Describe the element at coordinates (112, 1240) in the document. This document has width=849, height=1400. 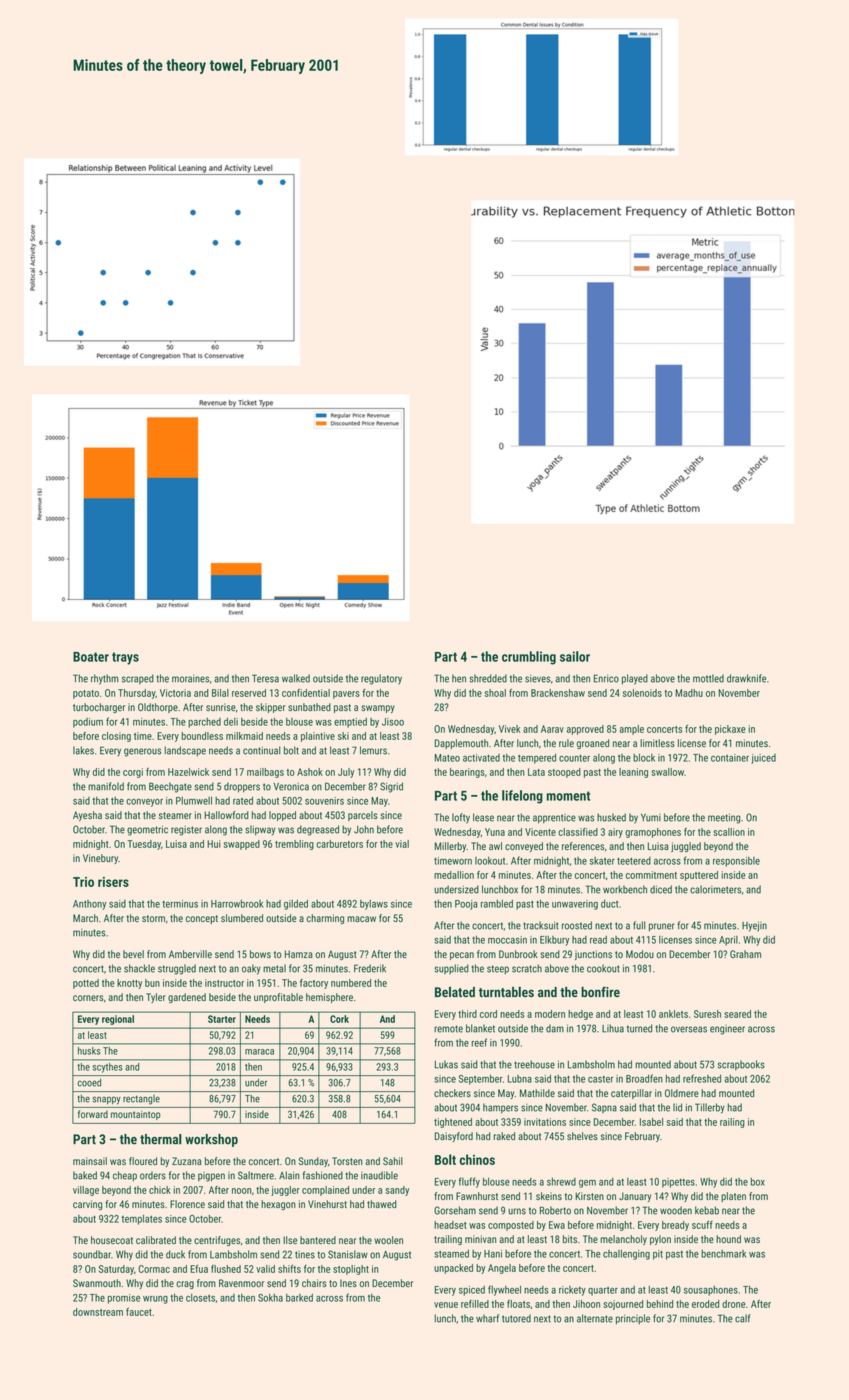
I see `housecoat` at that location.
